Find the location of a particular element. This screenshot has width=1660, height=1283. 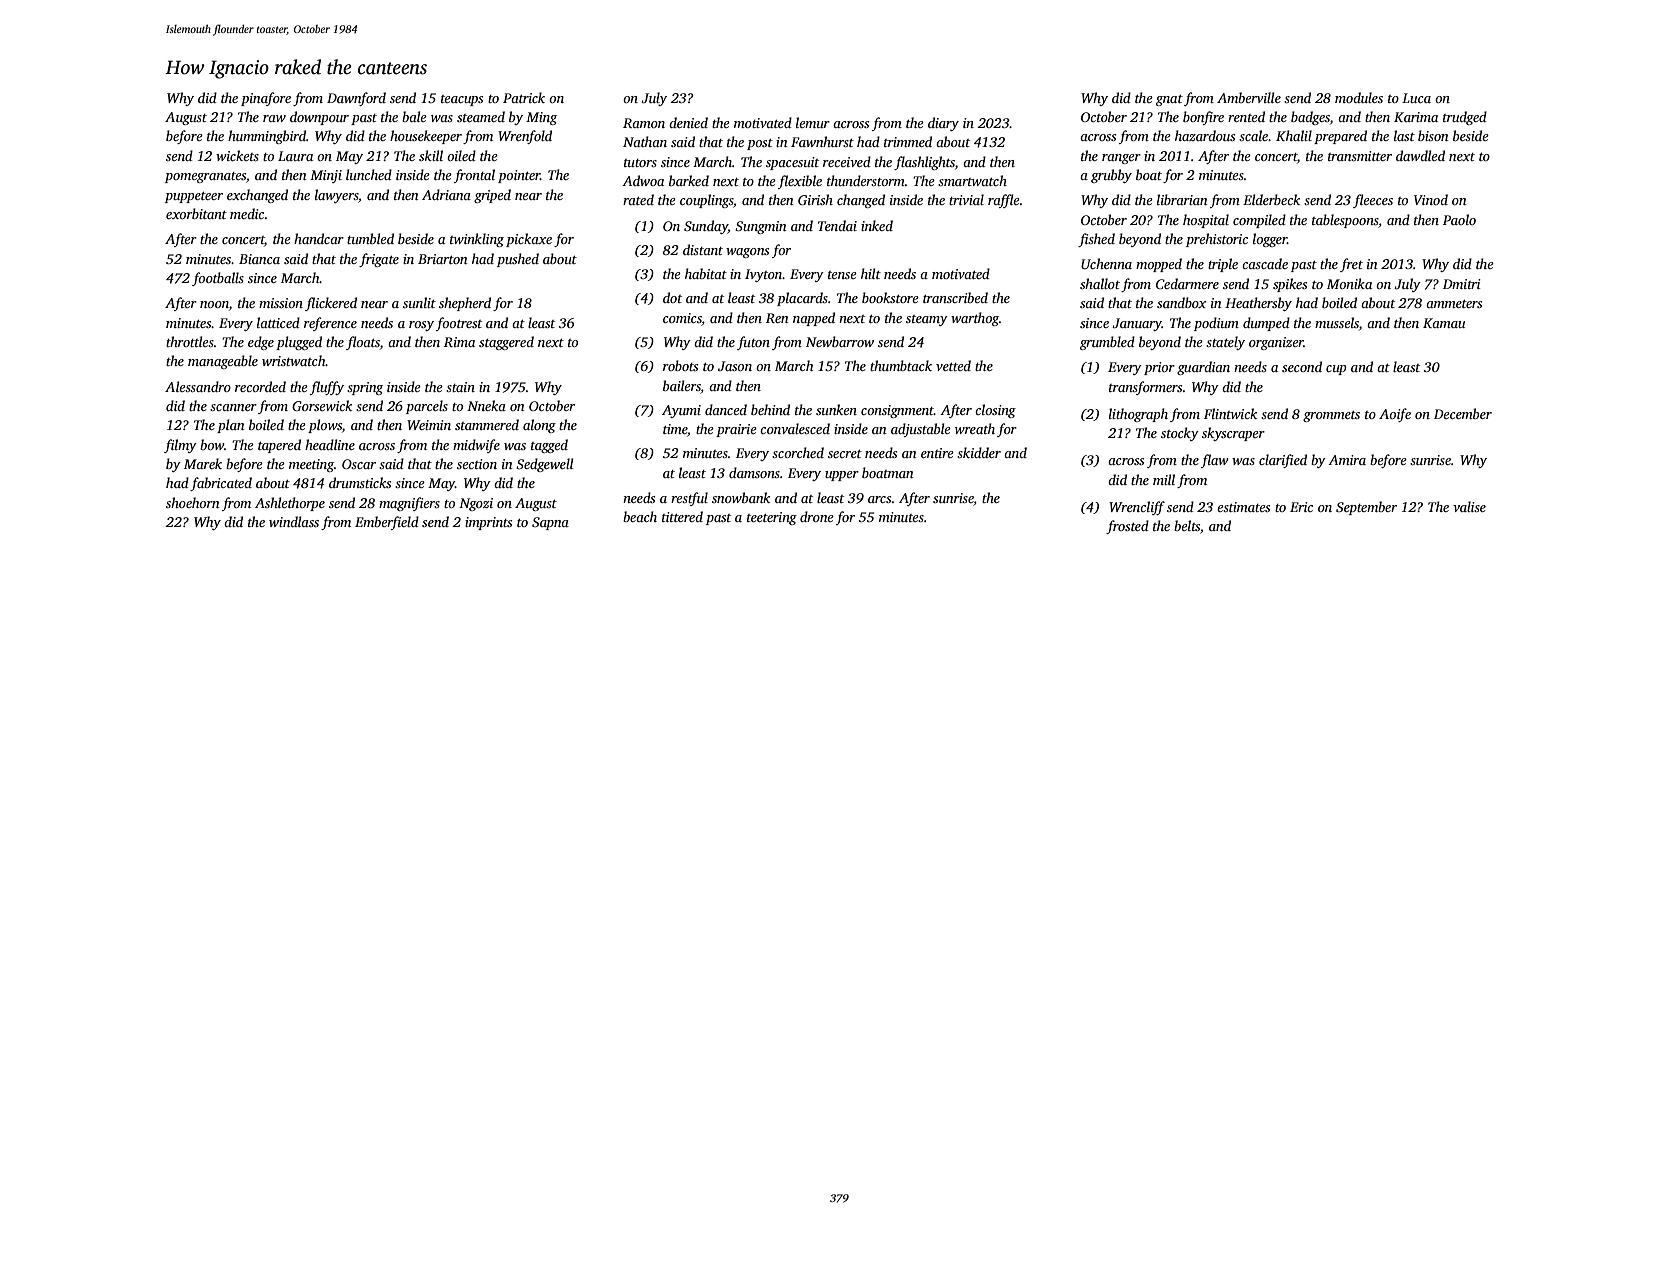

pinafore is located at coordinates (266, 99).
